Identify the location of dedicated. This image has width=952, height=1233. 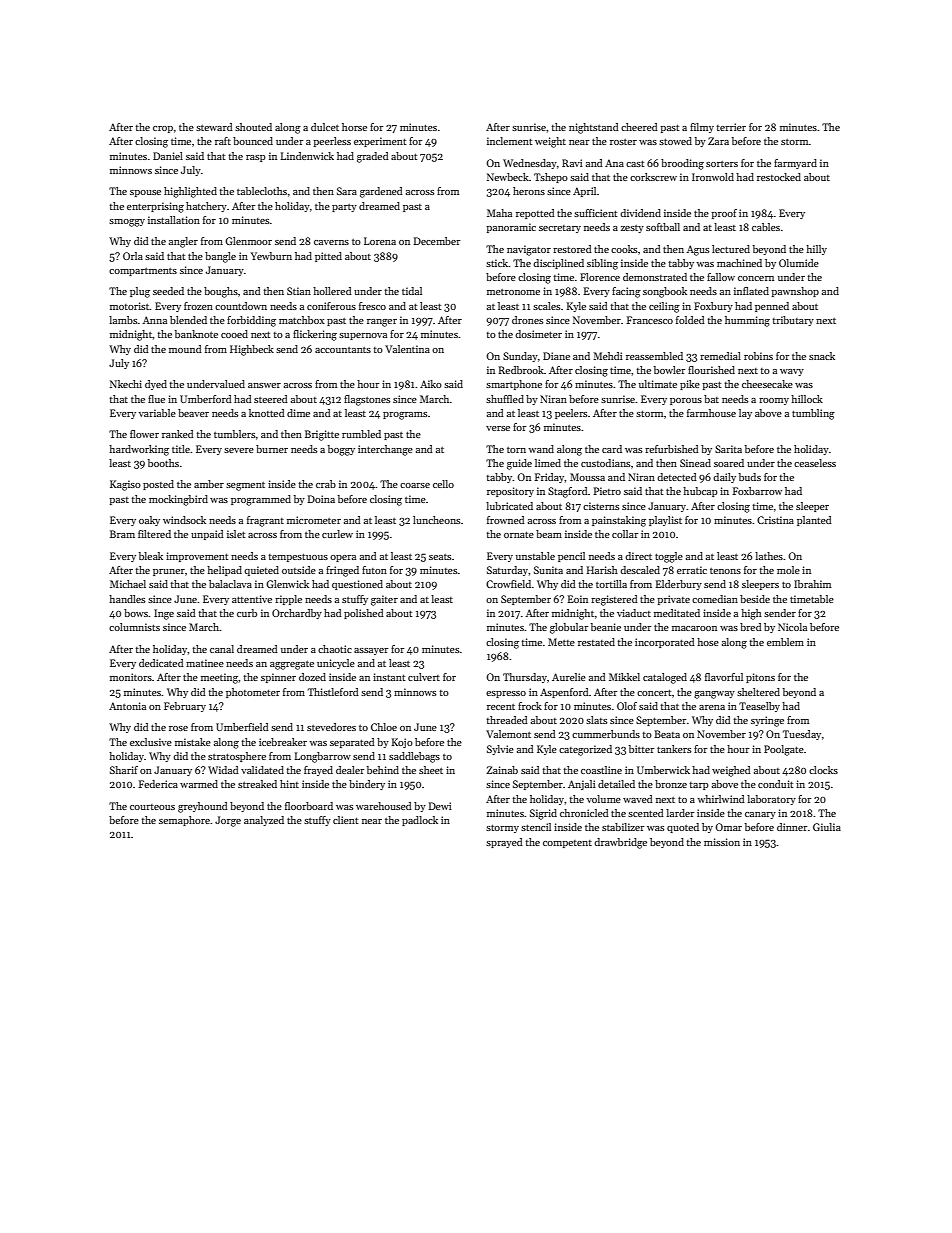
(161, 663).
